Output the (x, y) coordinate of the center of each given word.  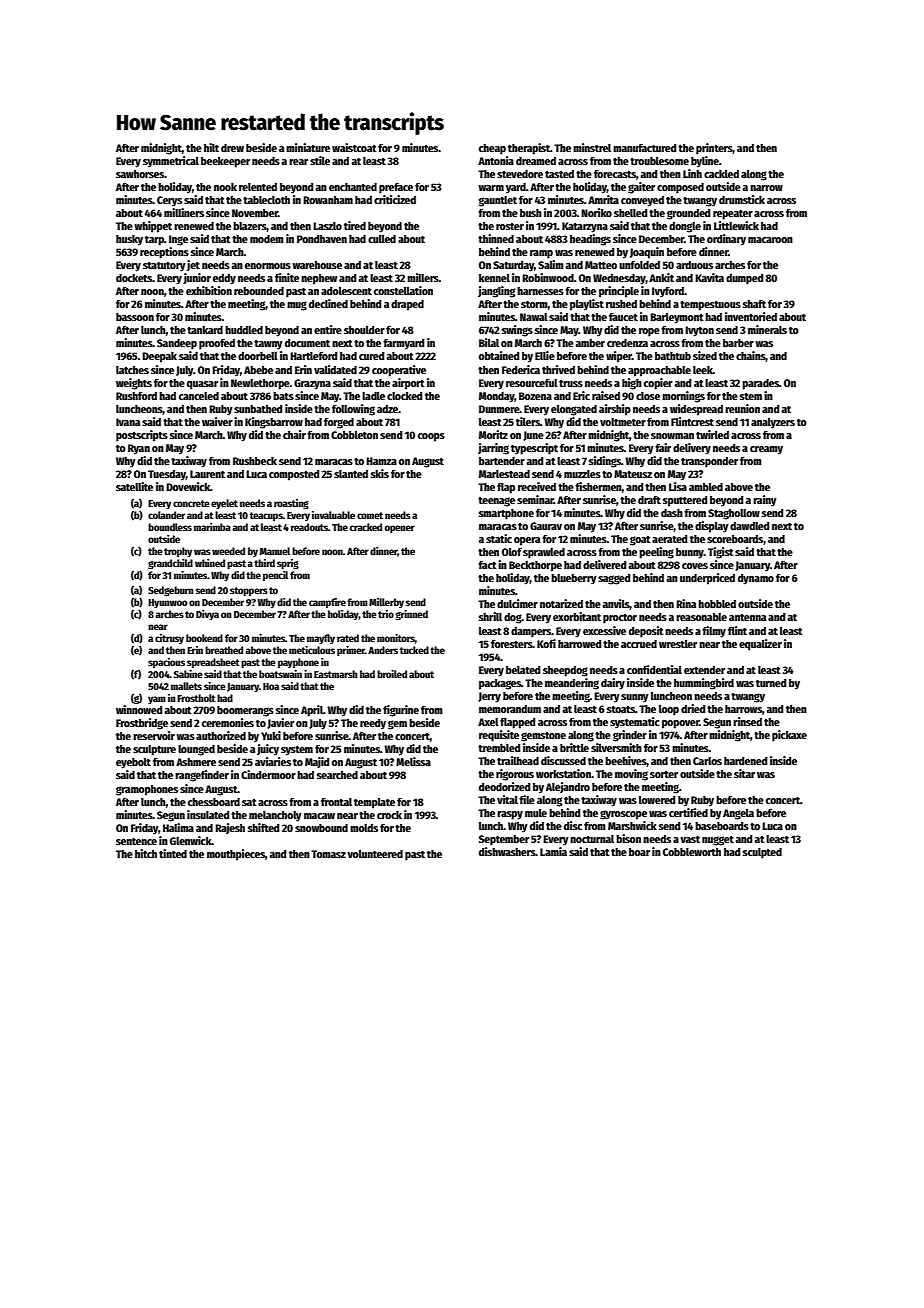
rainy (765, 501)
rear (298, 162)
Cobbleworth (692, 852)
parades (760, 384)
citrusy (169, 639)
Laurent (207, 474)
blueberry (574, 579)
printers (714, 149)
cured (371, 356)
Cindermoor (268, 774)
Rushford (136, 396)
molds (364, 828)
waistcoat (354, 147)
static (499, 538)
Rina (686, 603)
